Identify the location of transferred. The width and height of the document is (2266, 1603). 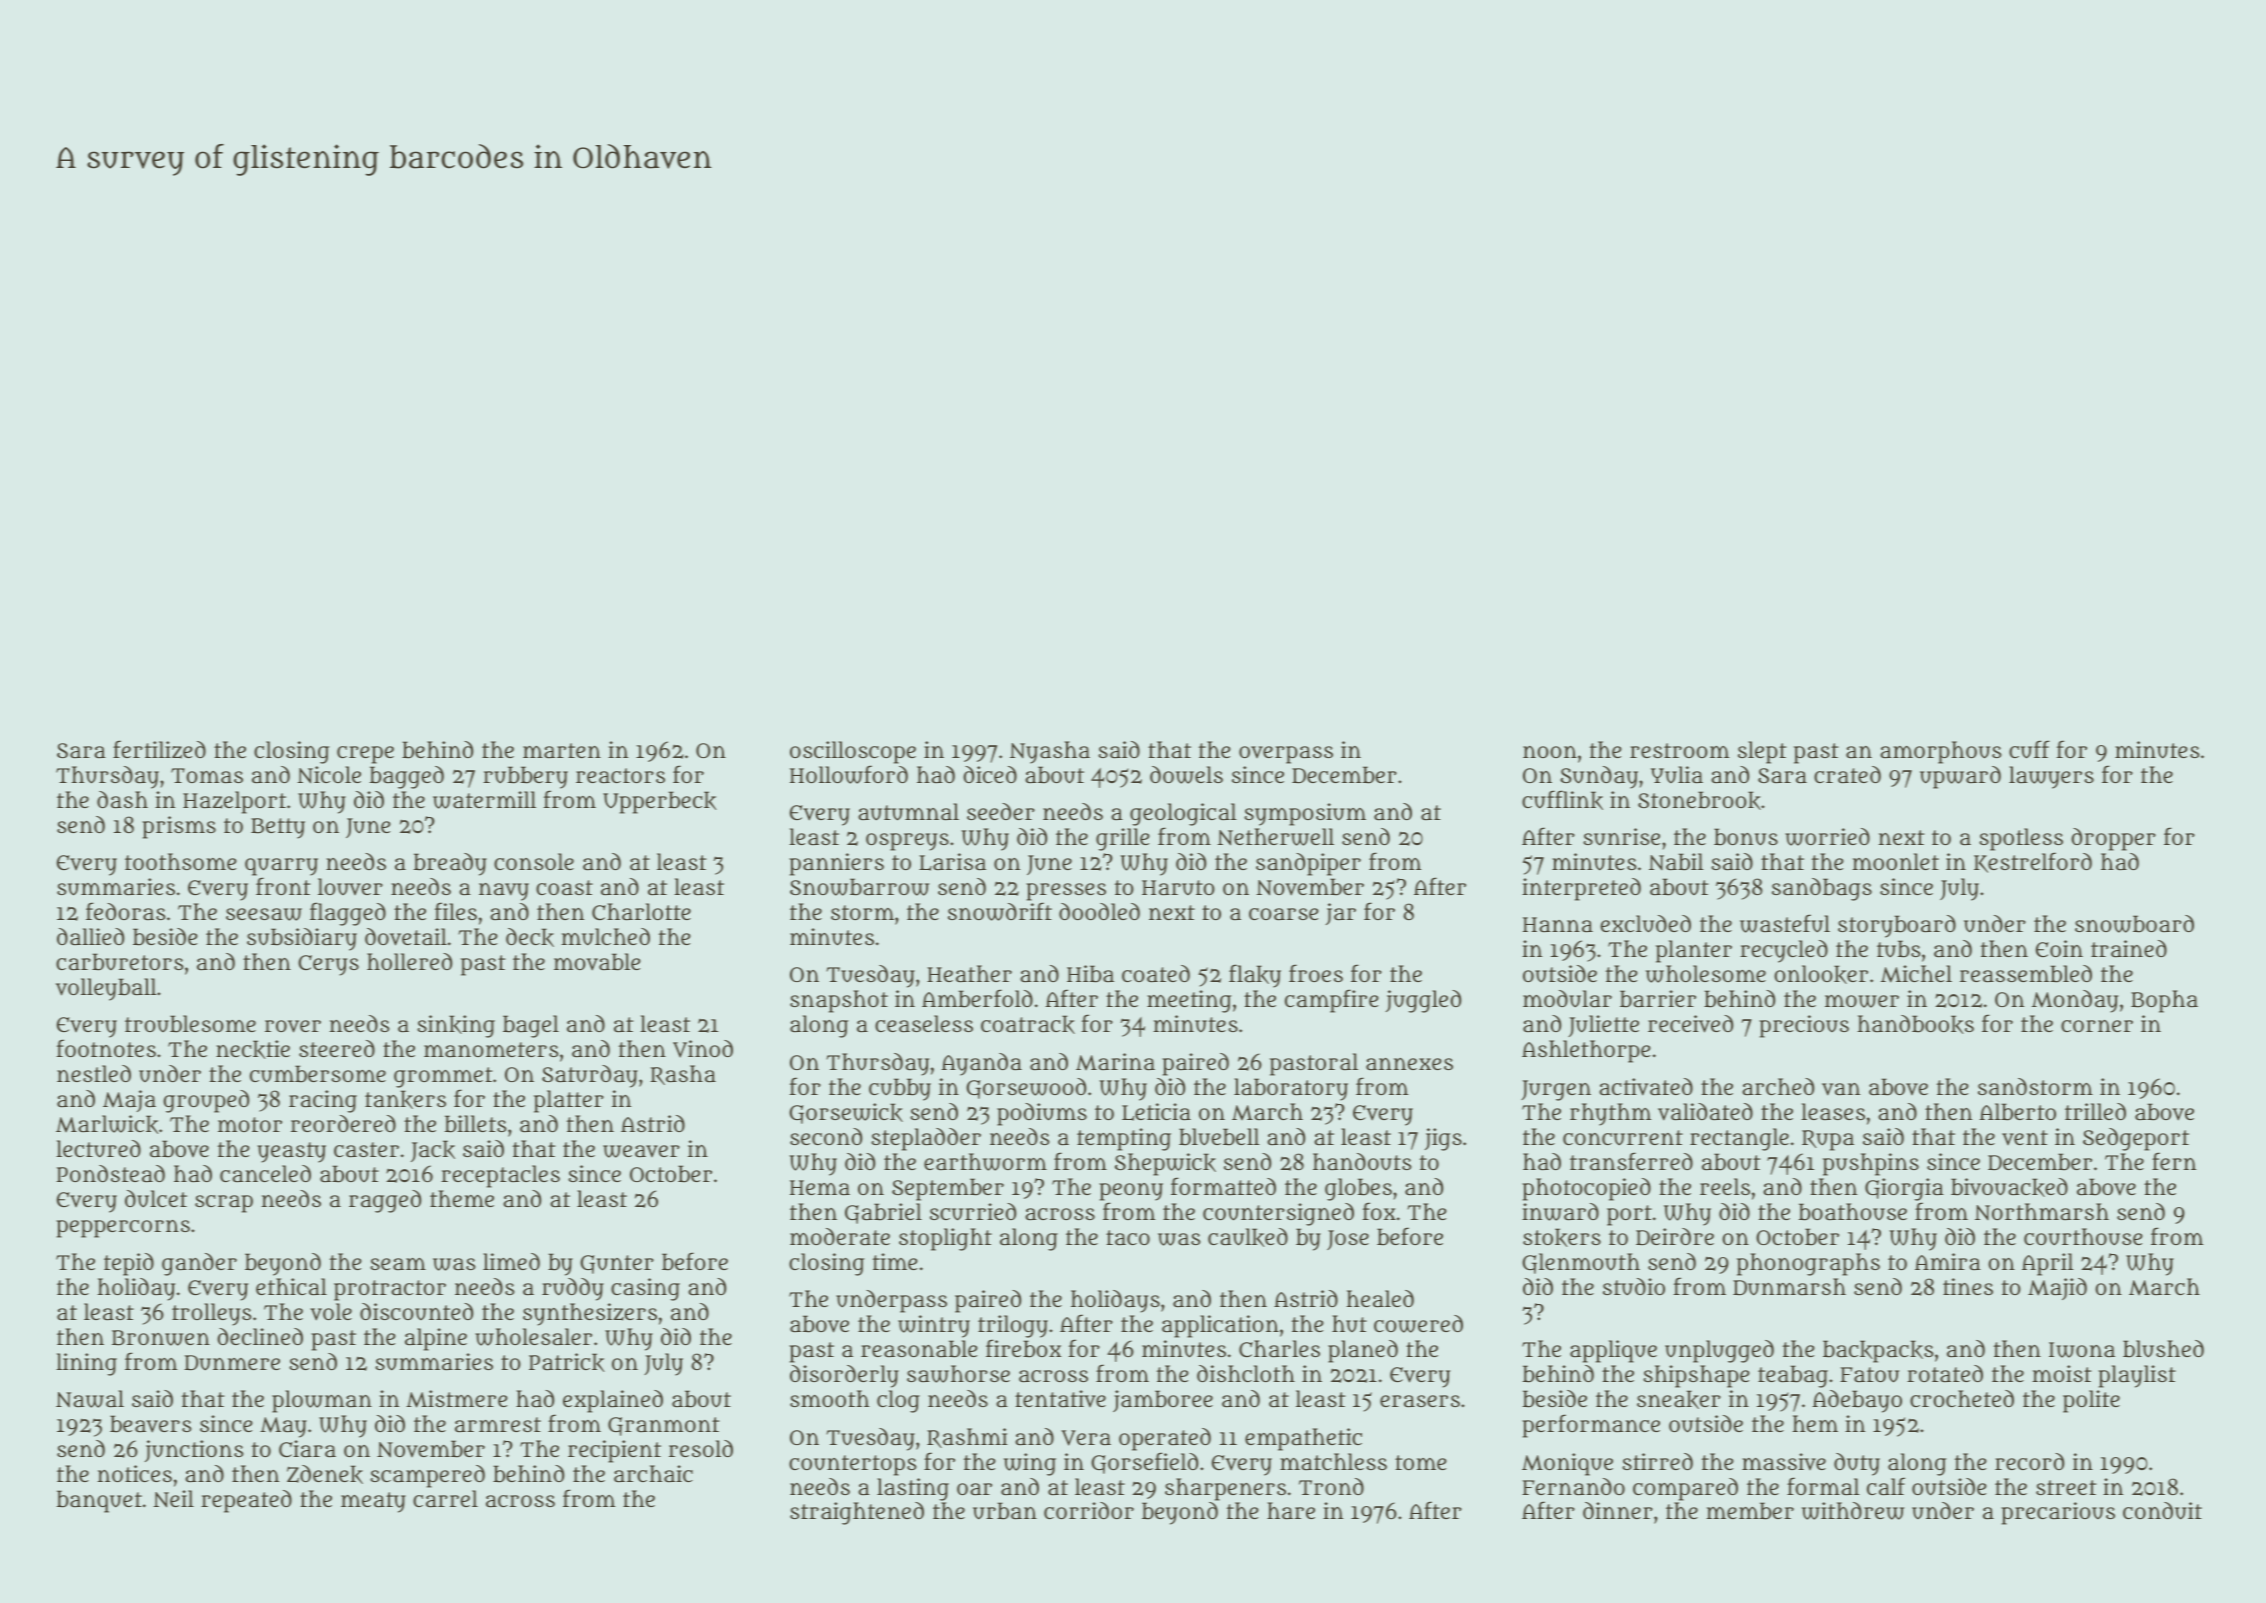
(1631, 1161).
